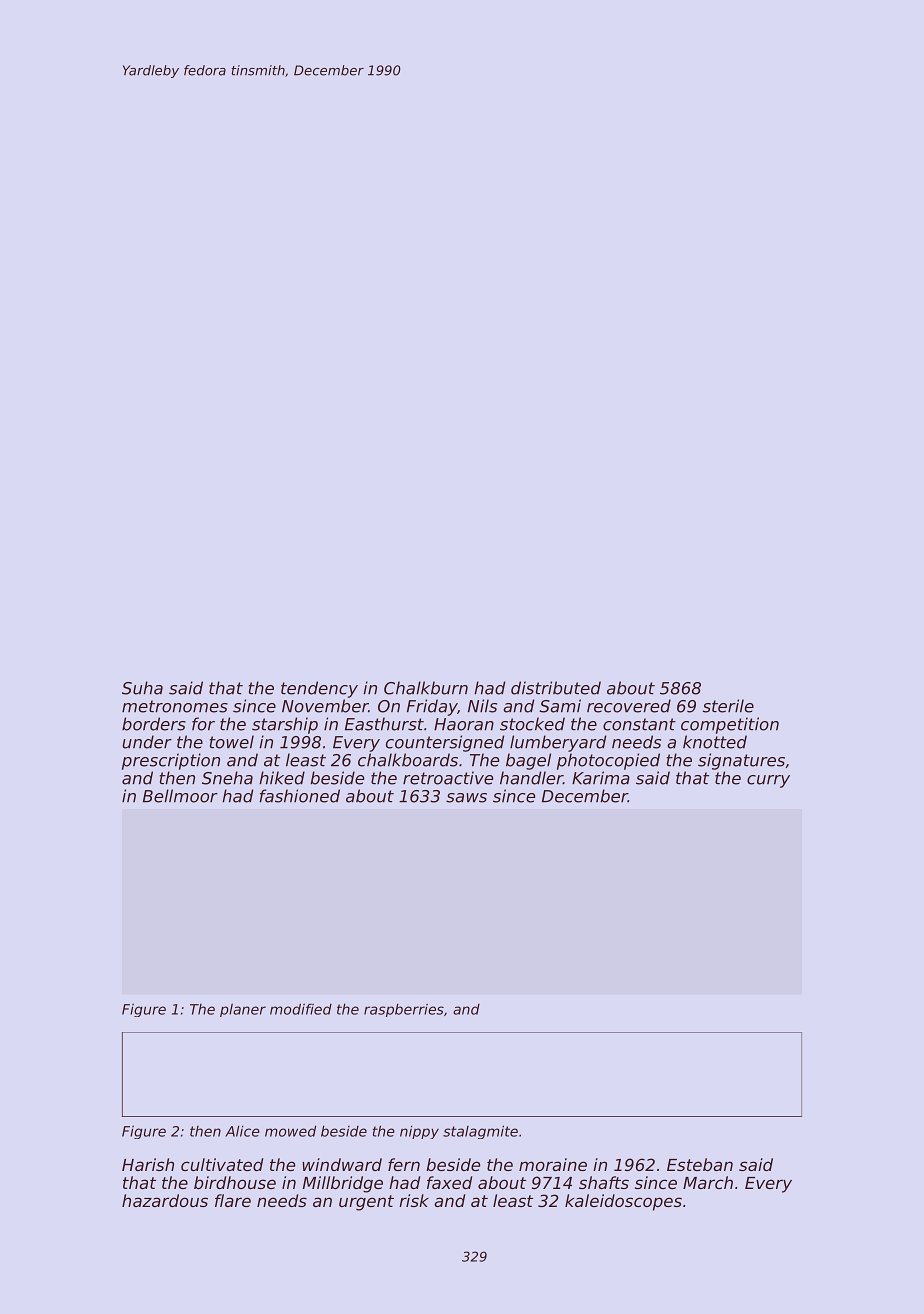 Image resolution: width=924 pixels, height=1314 pixels. Describe the element at coordinates (448, 778) in the page. I see `retroactive` at that location.
